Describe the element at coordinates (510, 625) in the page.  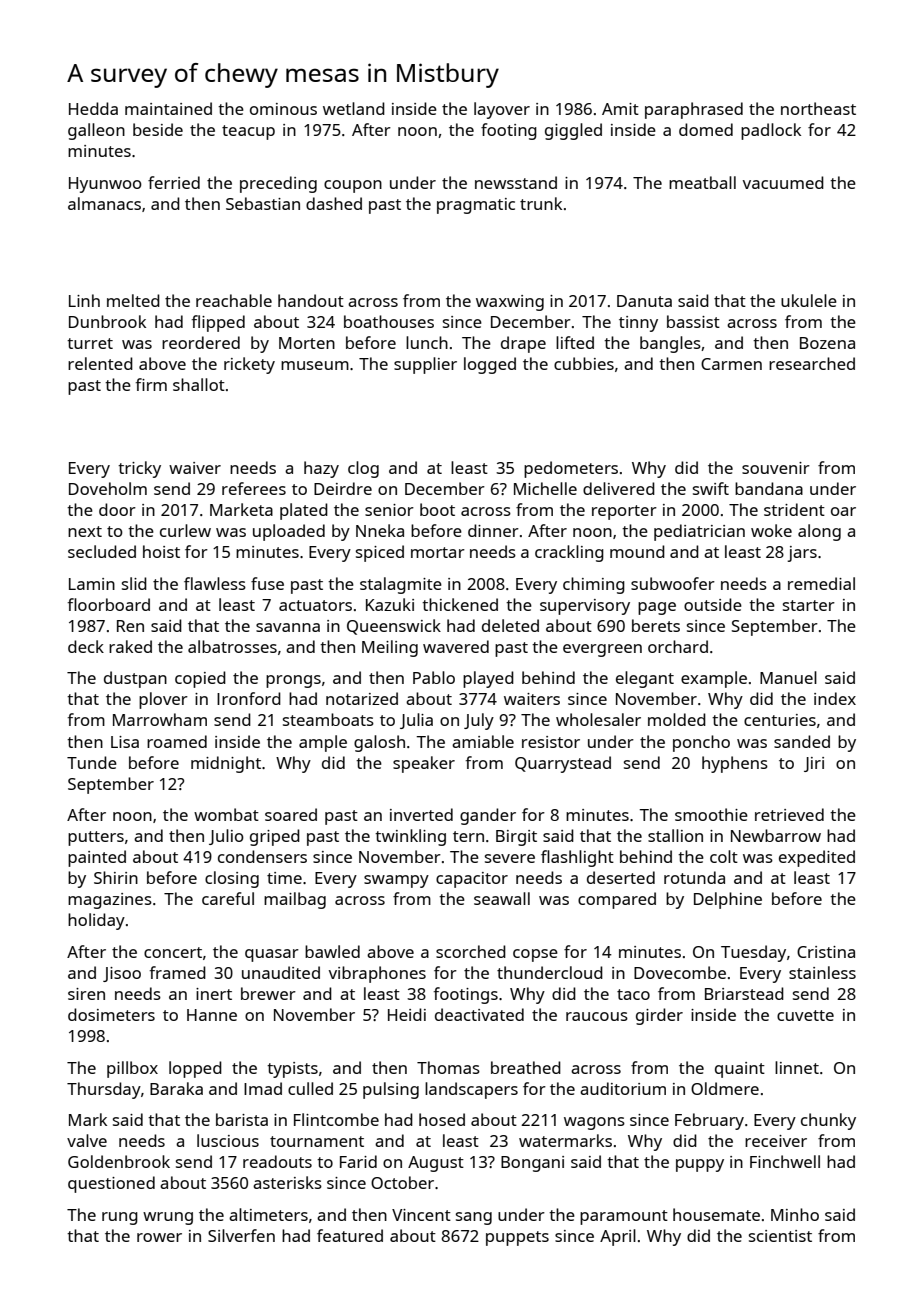
I see `deleted` at that location.
